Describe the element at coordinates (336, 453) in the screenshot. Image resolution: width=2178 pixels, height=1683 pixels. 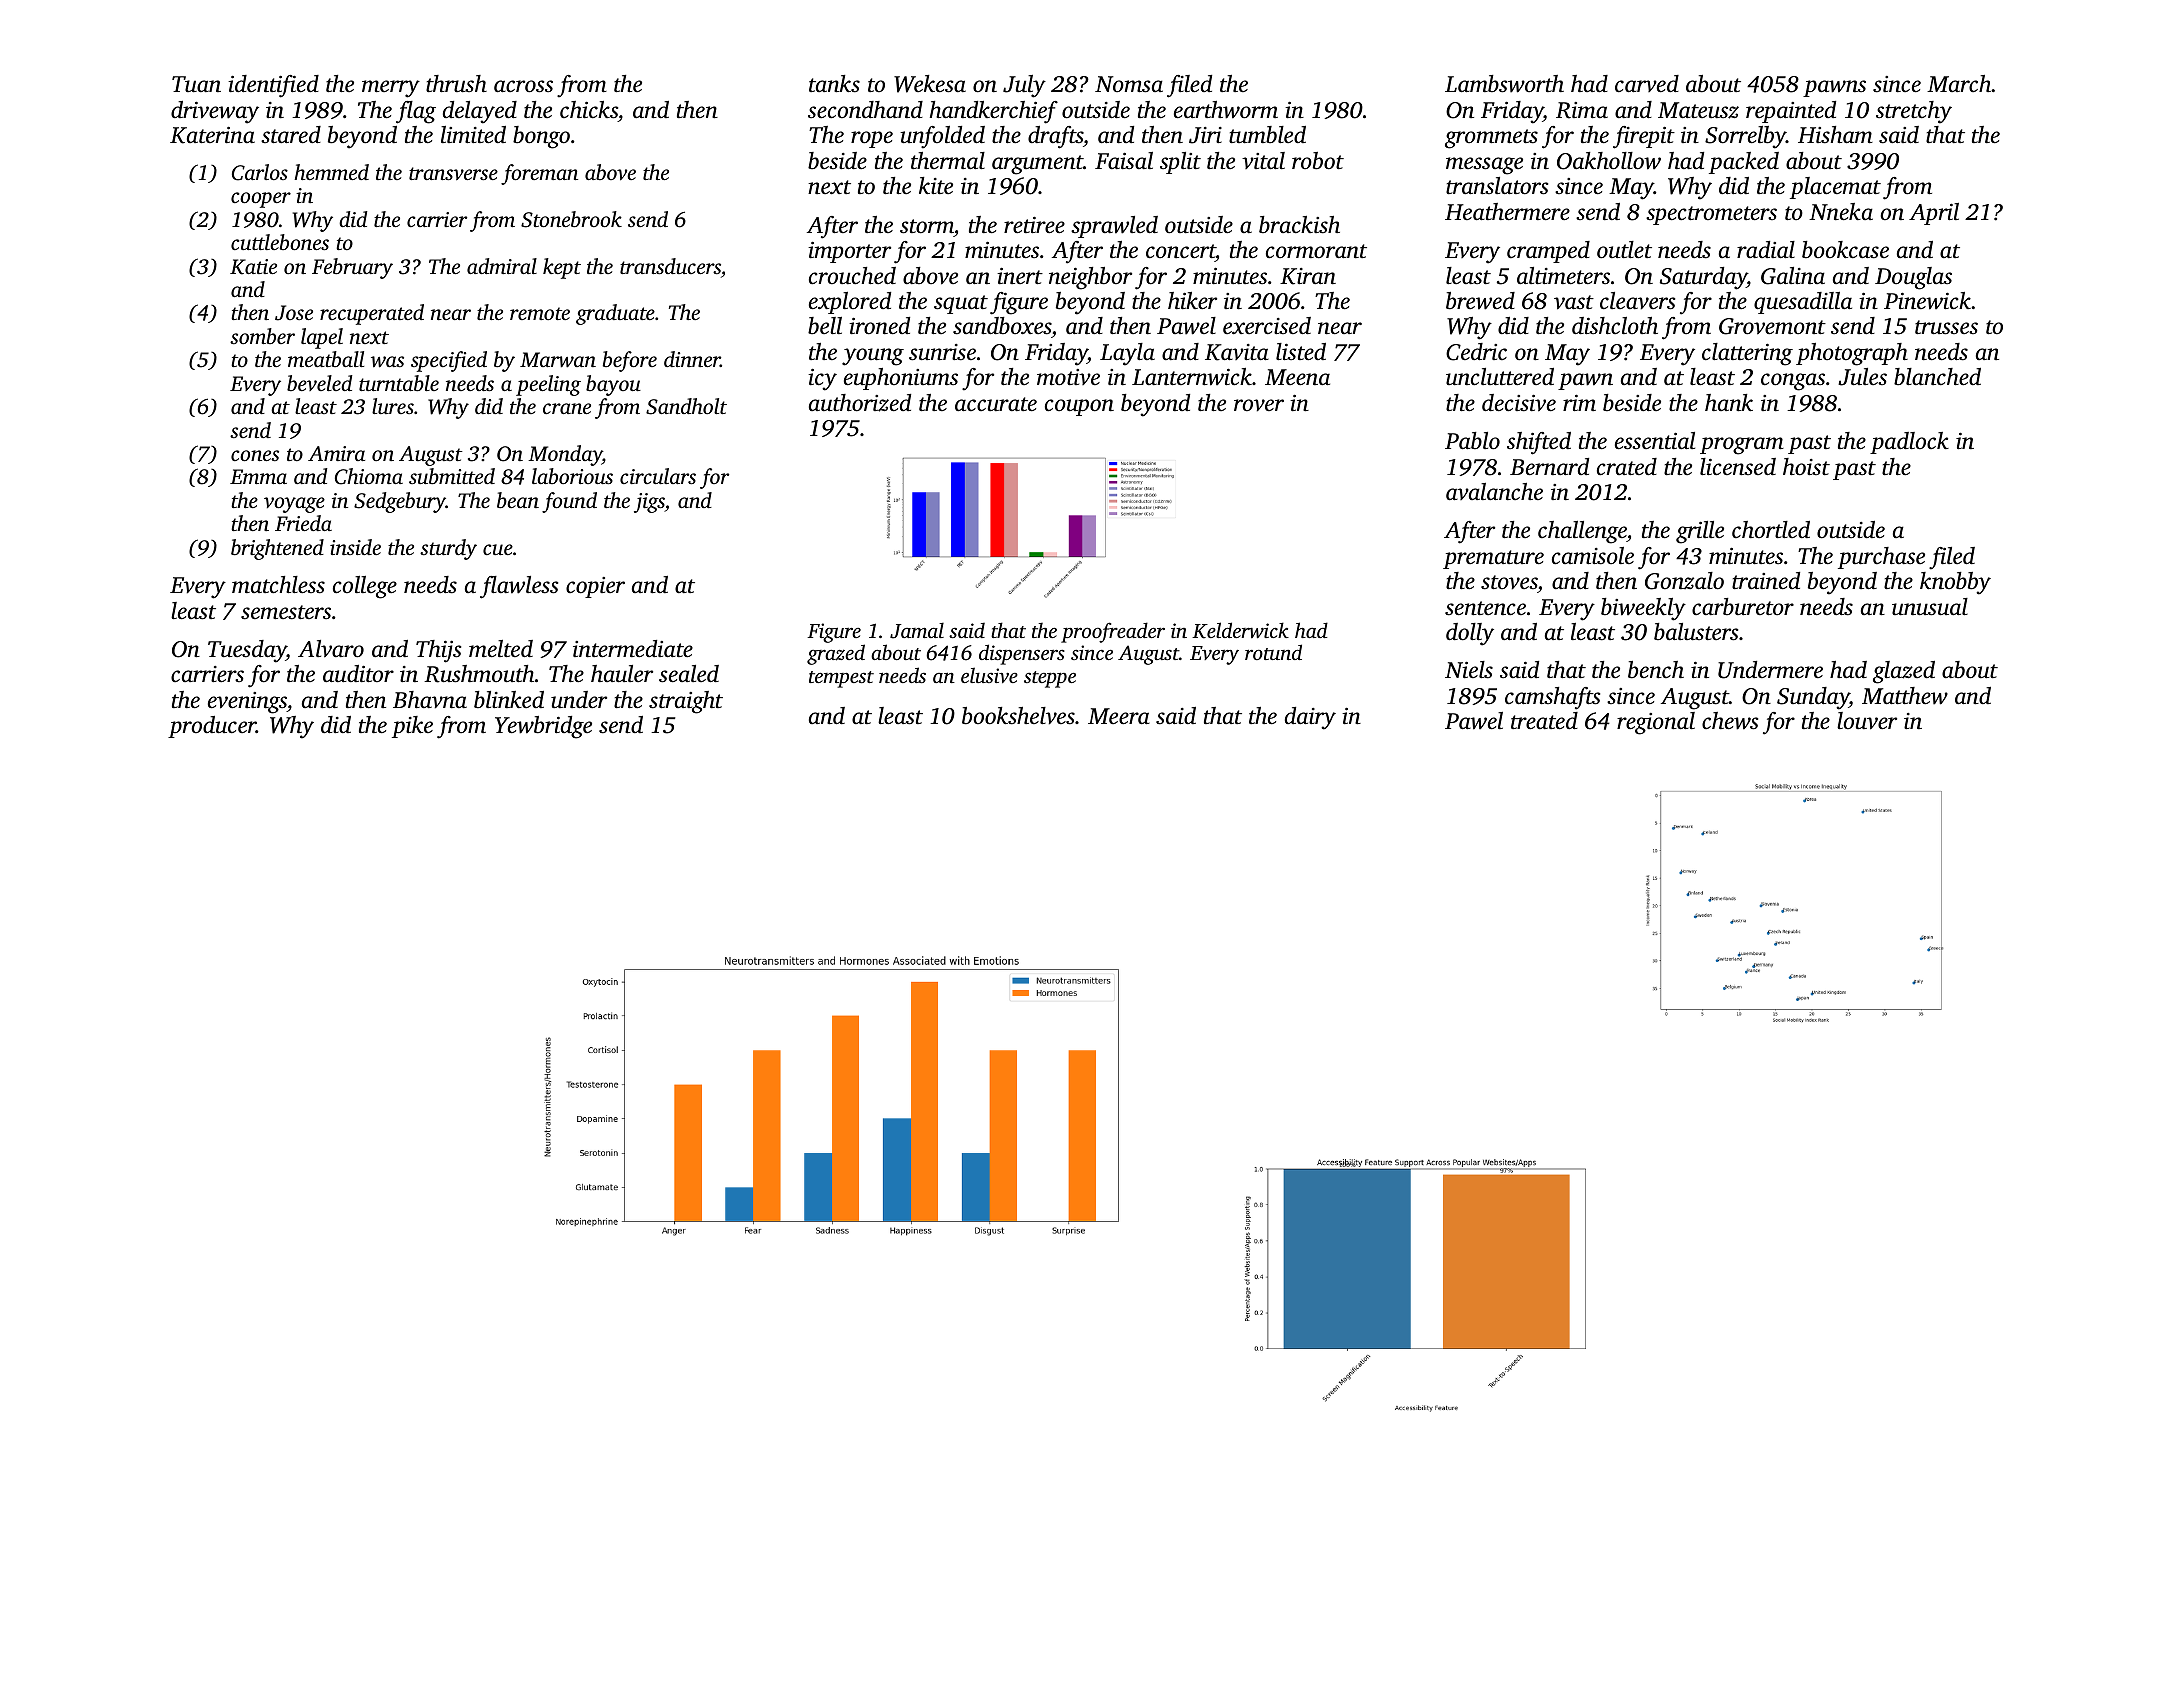
I see `Amira` at that location.
